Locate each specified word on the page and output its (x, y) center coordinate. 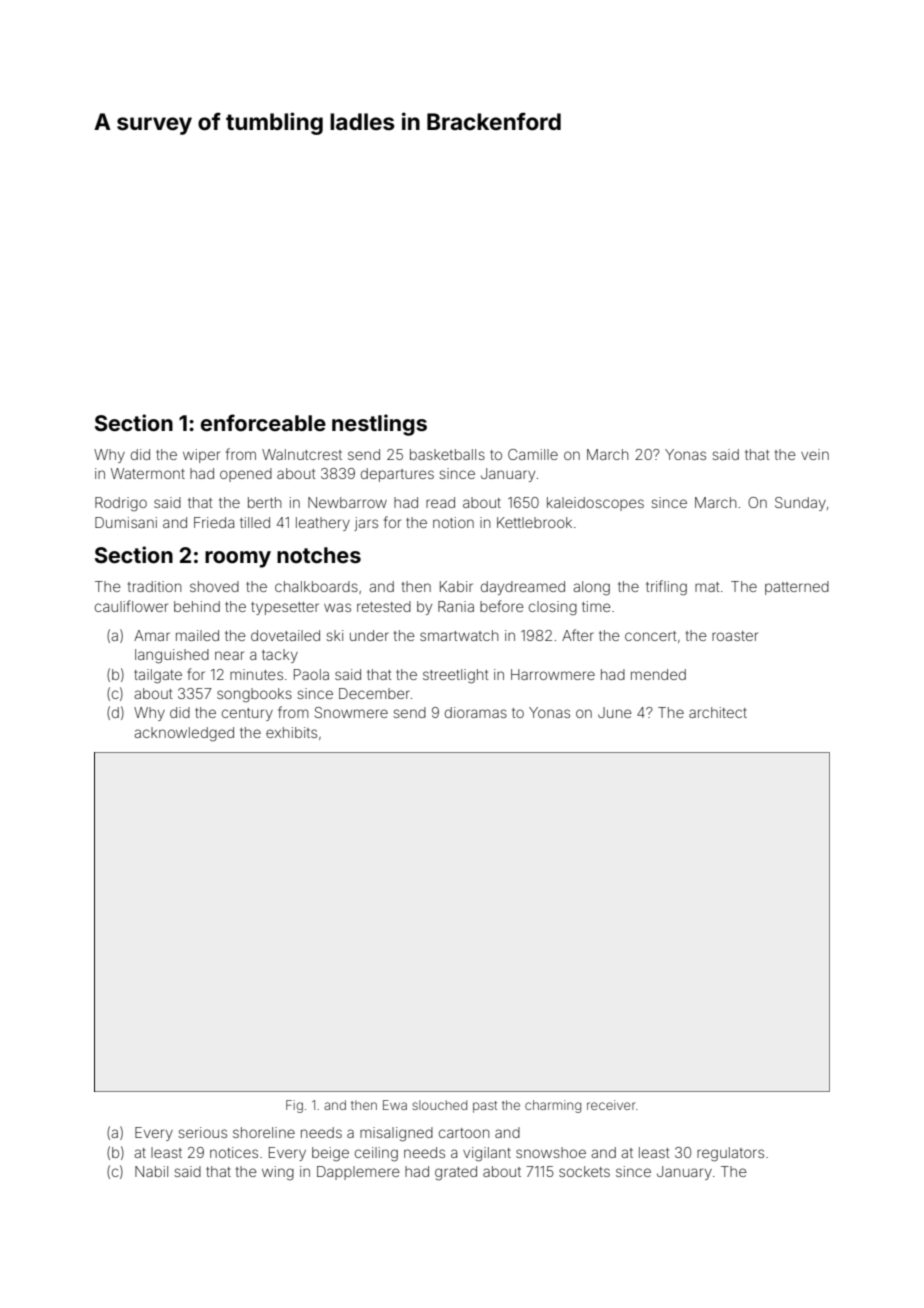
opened (246, 475)
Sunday (800, 504)
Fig (294, 1106)
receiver (611, 1105)
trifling (666, 588)
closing (553, 608)
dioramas (476, 712)
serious (202, 1132)
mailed (197, 635)
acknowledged (184, 734)
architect (718, 712)
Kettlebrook (534, 522)
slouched (439, 1105)
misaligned (396, 1134)
